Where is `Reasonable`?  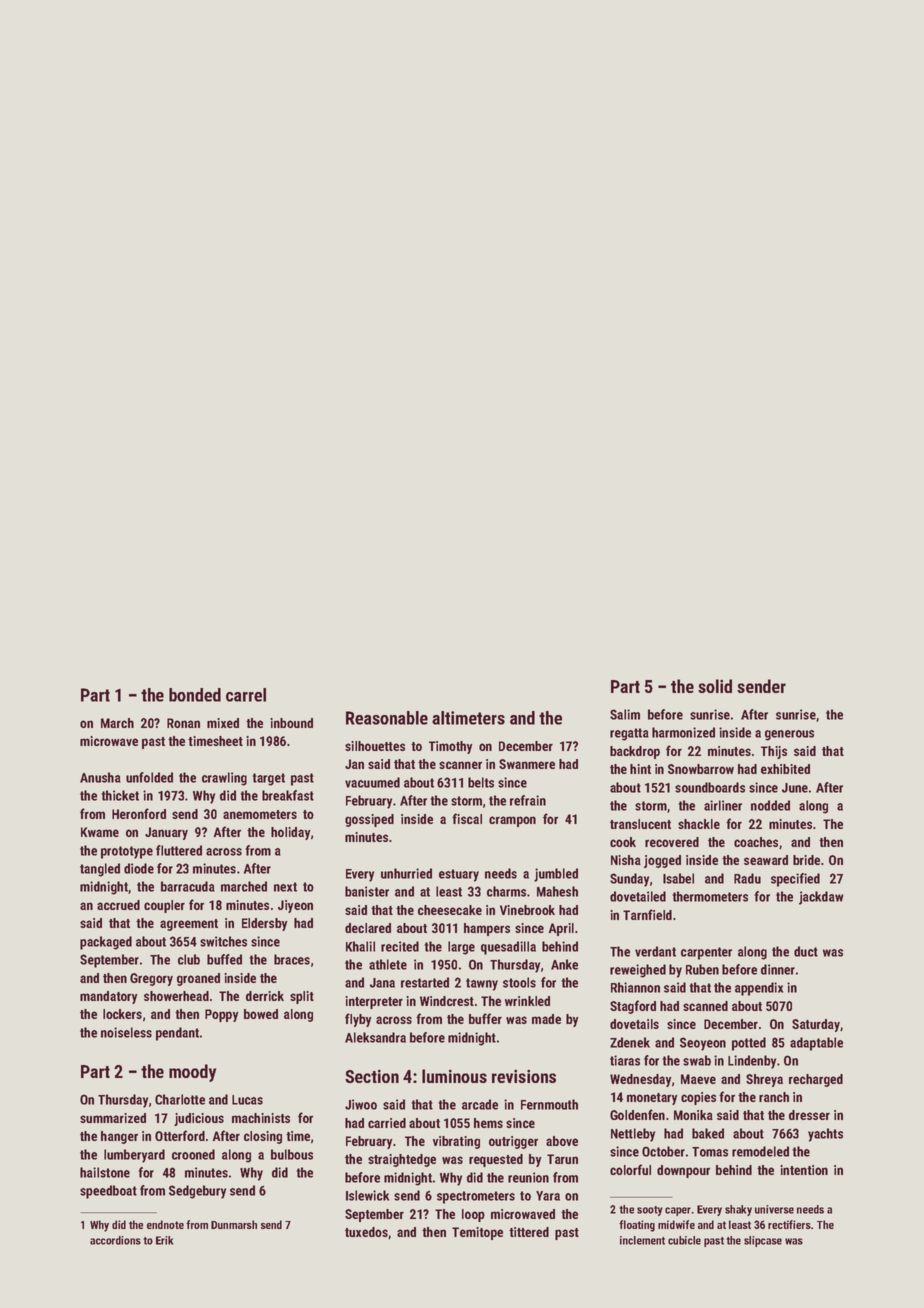
Reasonable is located at coordinates (387, 718).
